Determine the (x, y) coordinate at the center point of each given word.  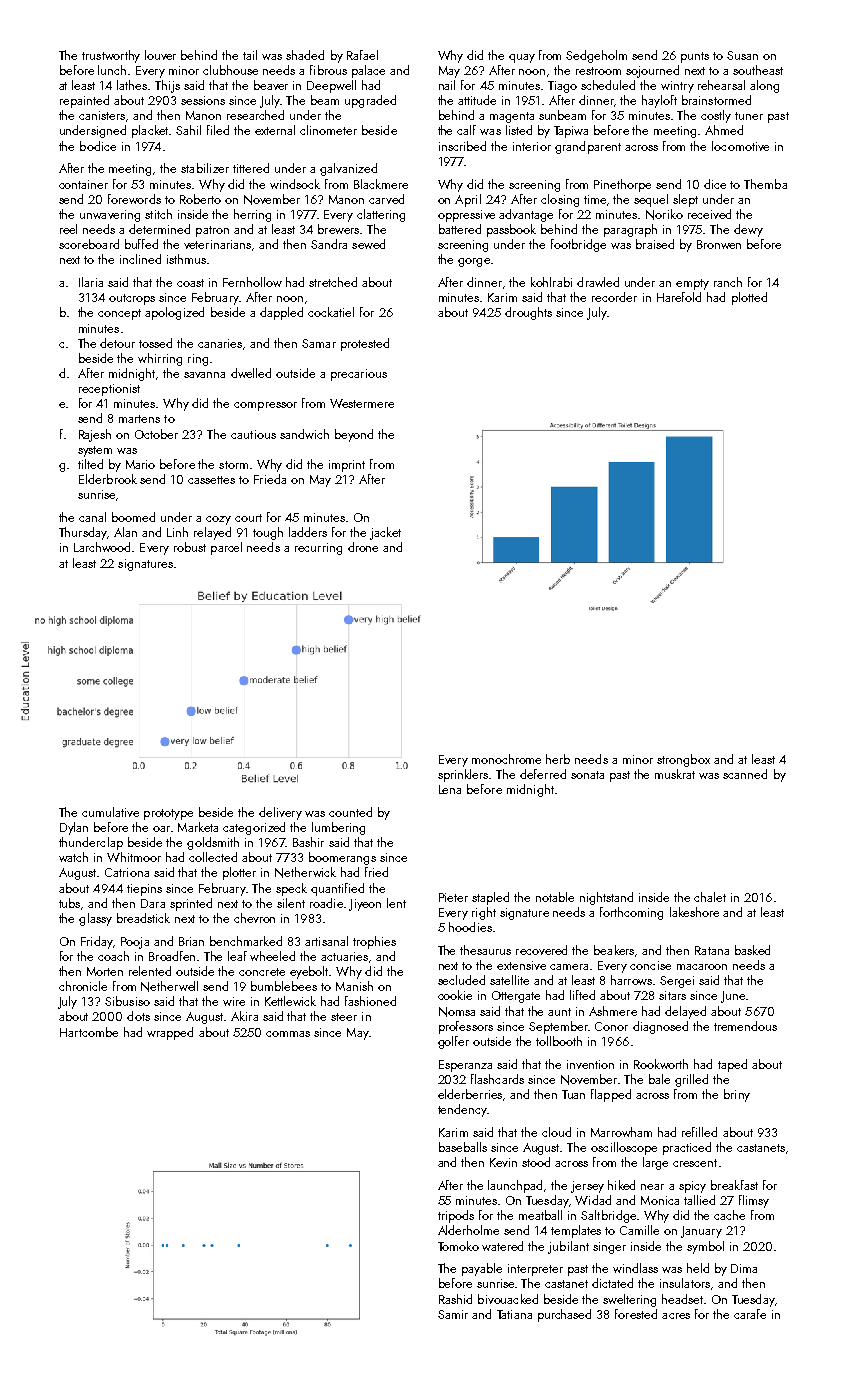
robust (190, 547)
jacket (385, 533)
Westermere (362, 403)
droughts (528, 313)
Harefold (679, 297)
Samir (453, 1314)
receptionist (109, 390)
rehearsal (721, 85)
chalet (710, 897)
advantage (526, 215)
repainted (84, 101)
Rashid (455, 1299)
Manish (354, 986)
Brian (191, 941)
